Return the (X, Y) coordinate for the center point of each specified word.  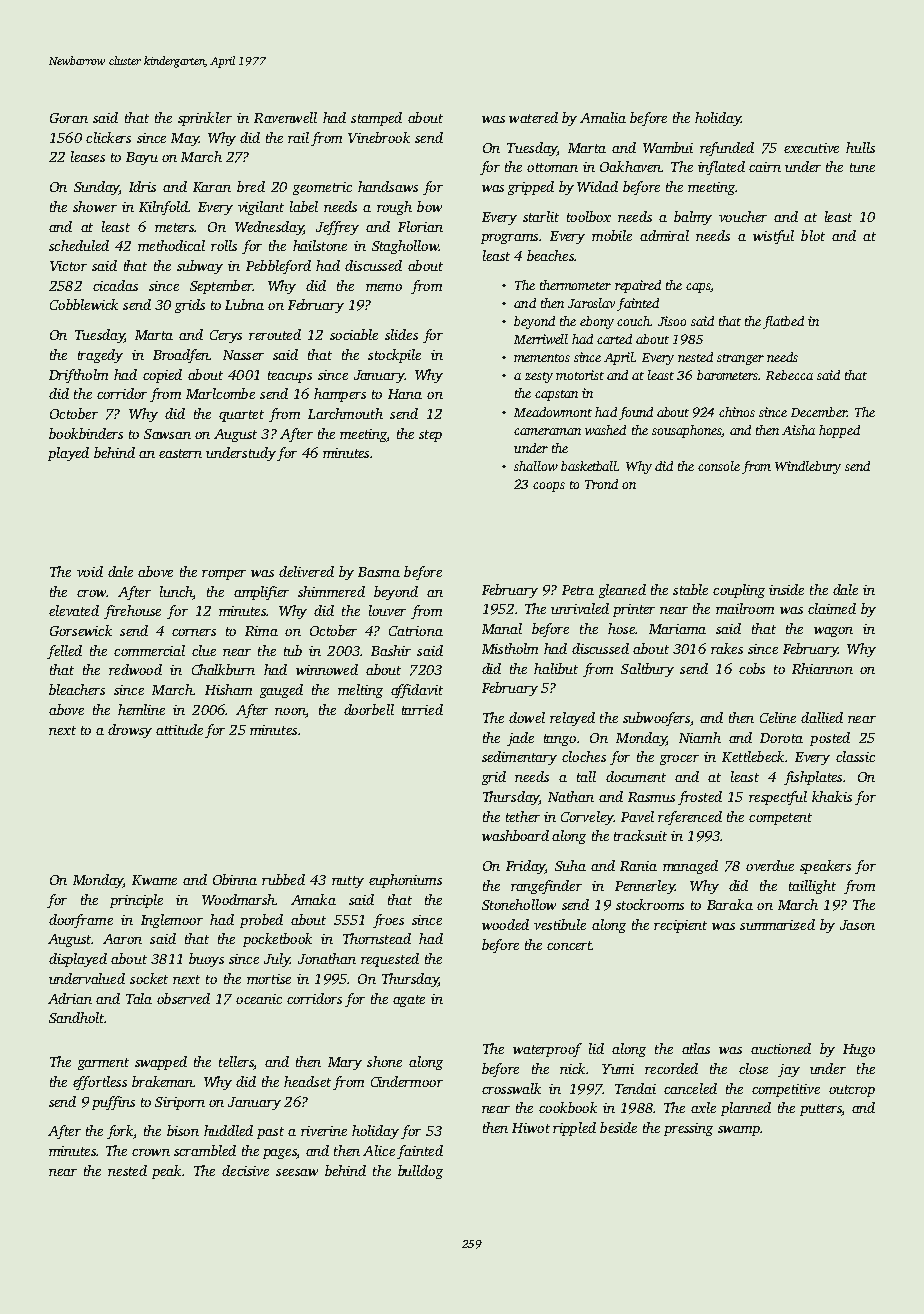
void (90, 571)
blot (813, 235)
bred (251, 186)
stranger (740, 359)
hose (621, 628)
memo (384, 287)
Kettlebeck (753, 756)
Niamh (700, 737)
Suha (570, 865)
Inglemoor (172, 921)
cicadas (115, 285)
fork (120, 1132)
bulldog (420, 1172)
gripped (531, 188)
